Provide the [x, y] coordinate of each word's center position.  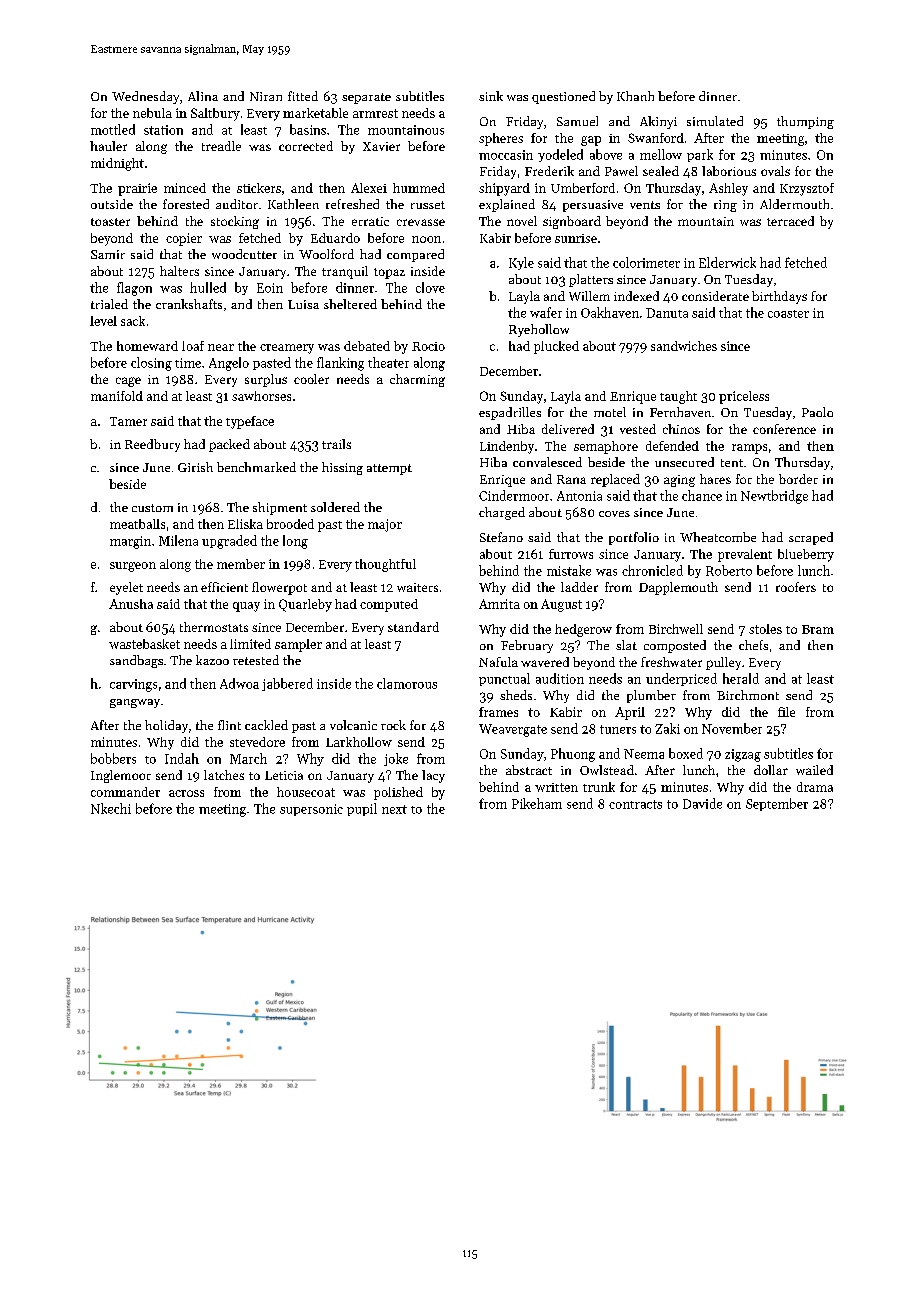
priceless [744, 397]
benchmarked [256, 467]
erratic [370, 221]
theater [388, 362]
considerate [715, 296]
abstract [529, 770]
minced [185, 188]
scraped [811, 538]
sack [133, 321]
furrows [571, 554]
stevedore [257, 742]
